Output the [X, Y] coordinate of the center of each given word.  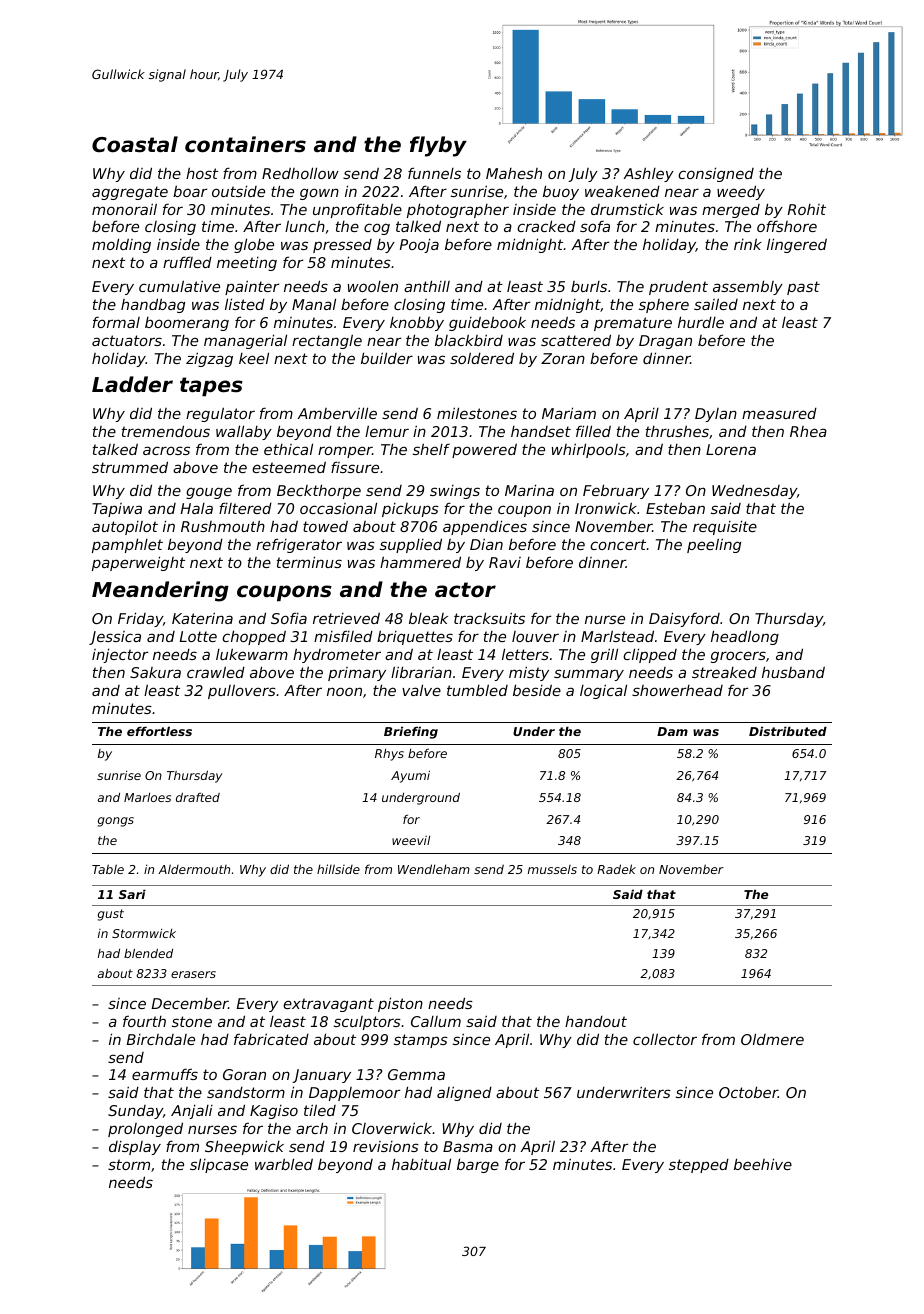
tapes [211, 387]
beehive [763, 1164]
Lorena [731, 449]
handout [596, 1021]
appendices [485, 527]
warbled [284, 1164]
